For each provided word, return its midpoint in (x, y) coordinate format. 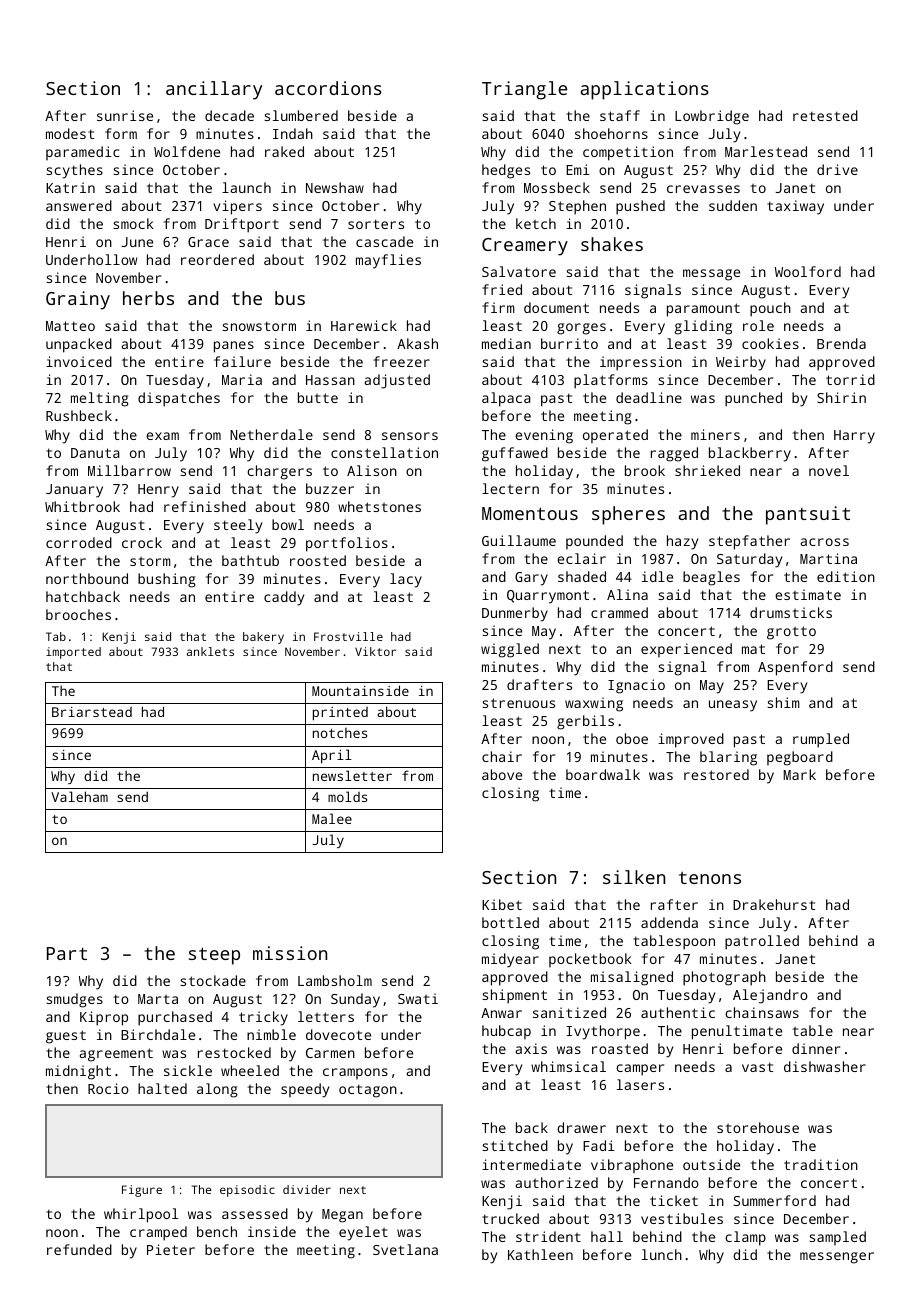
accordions (328, 88)
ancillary (214, 90)
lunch (662, 1254)
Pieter (171, 1249)
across (825, 542)
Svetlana (405, 1249)
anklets (210, 651)
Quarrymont (548, 597)
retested (825, 115)
